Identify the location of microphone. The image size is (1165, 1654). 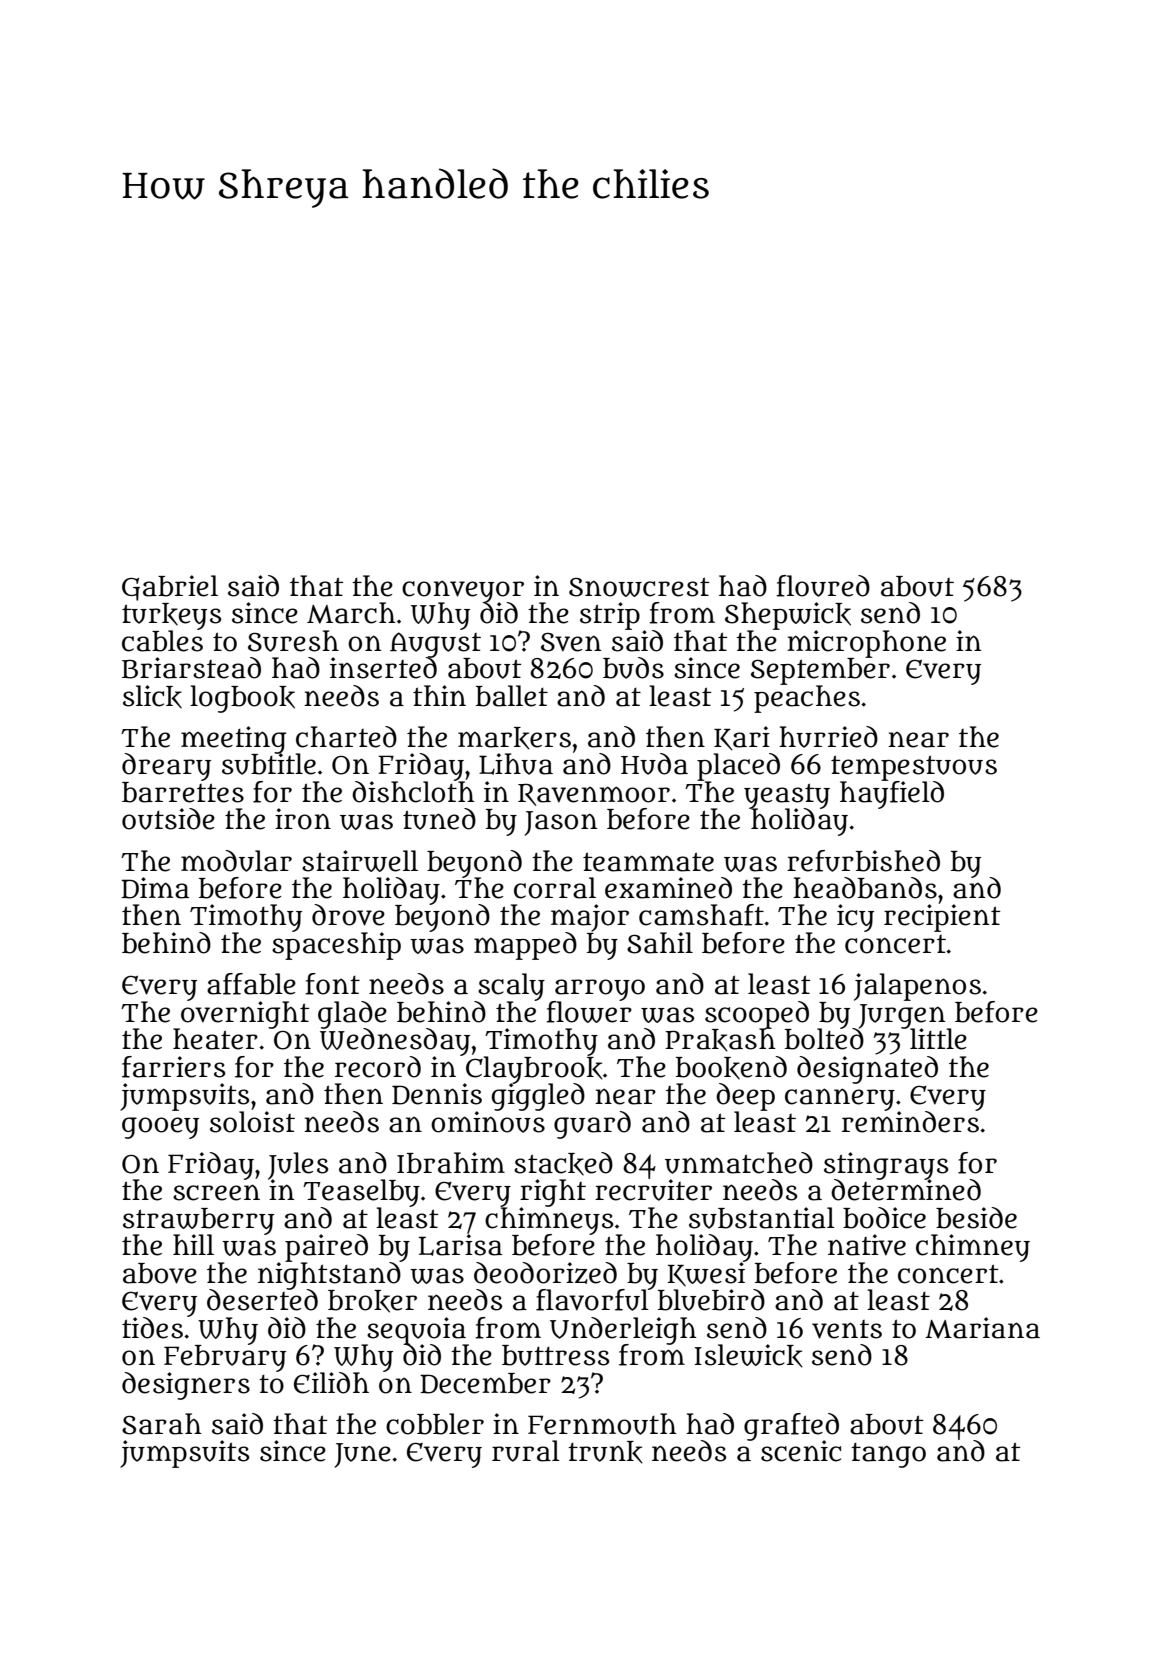
(866, 644).
